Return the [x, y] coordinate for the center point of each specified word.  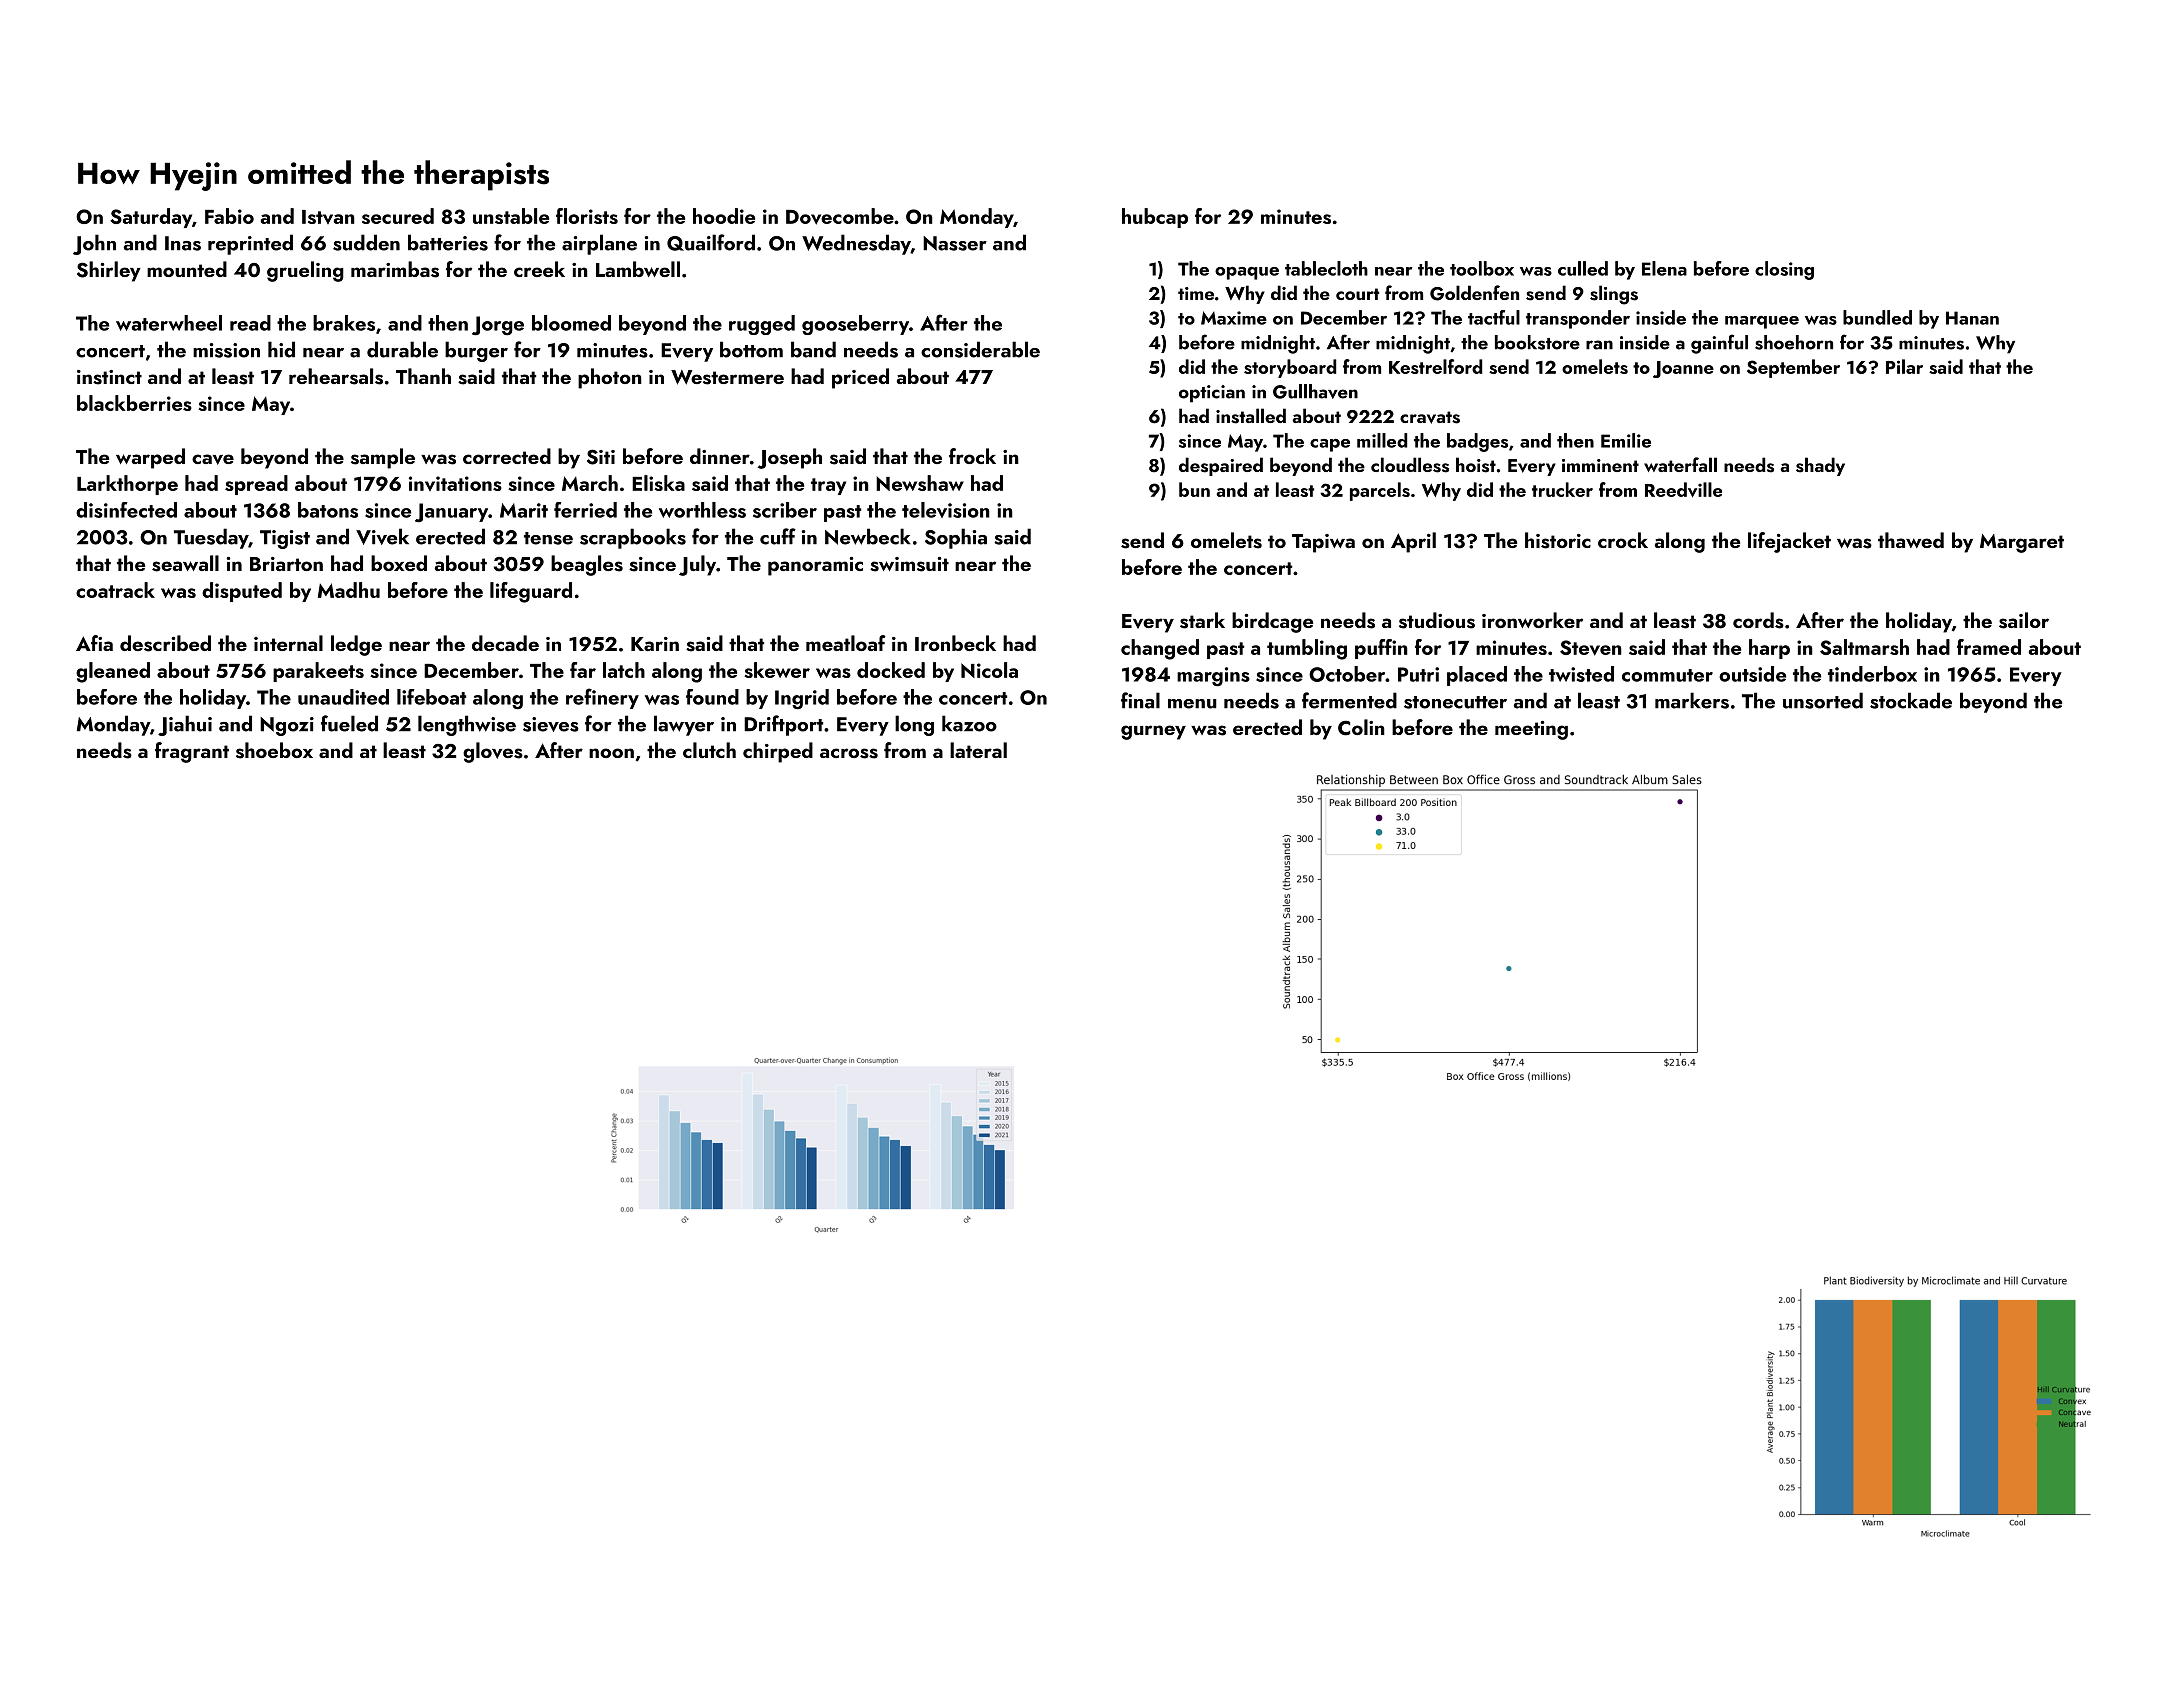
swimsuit [909, 564]
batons [328, 510]
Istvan [328, 217]
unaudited [343, 697]
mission [226, 350]
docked [891, 670]
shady [1820, 466]
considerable [980, 349]
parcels [1380, 491]
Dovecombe [840, 216]
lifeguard [531, 592]
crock [1623, 540]
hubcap [1155, 218]
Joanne [1683, 369]
